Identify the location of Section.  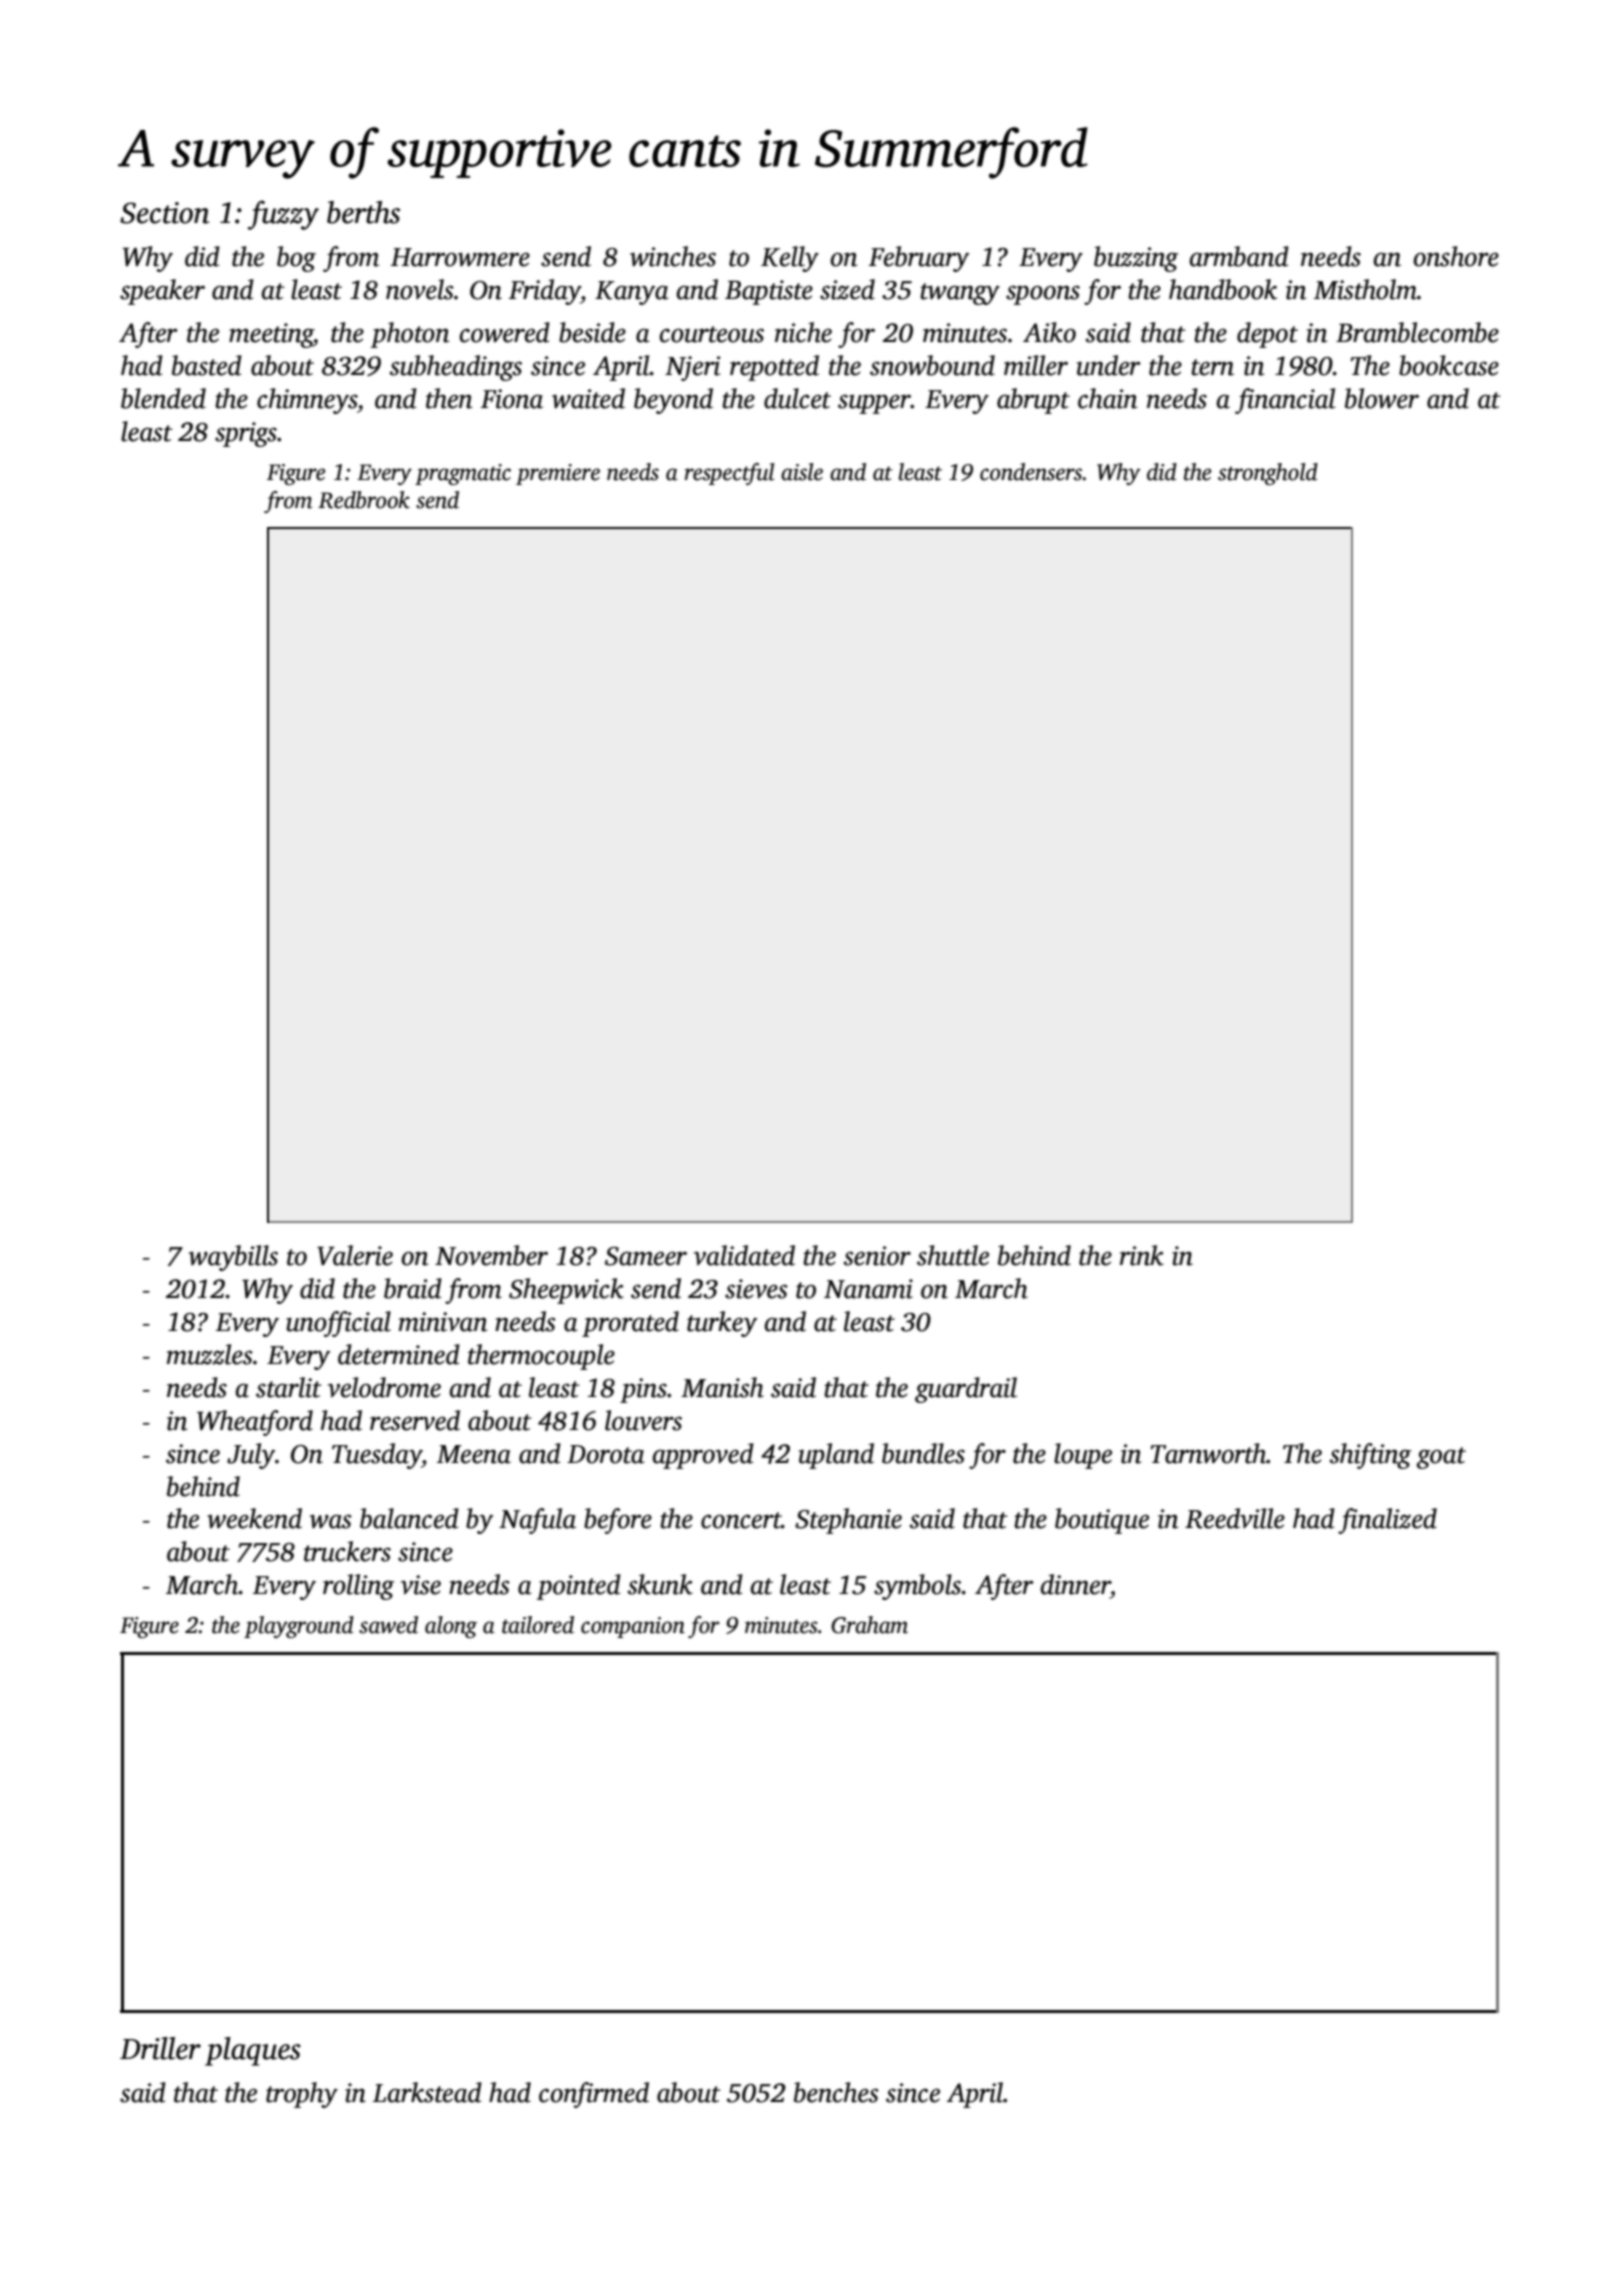
(164, 213).
